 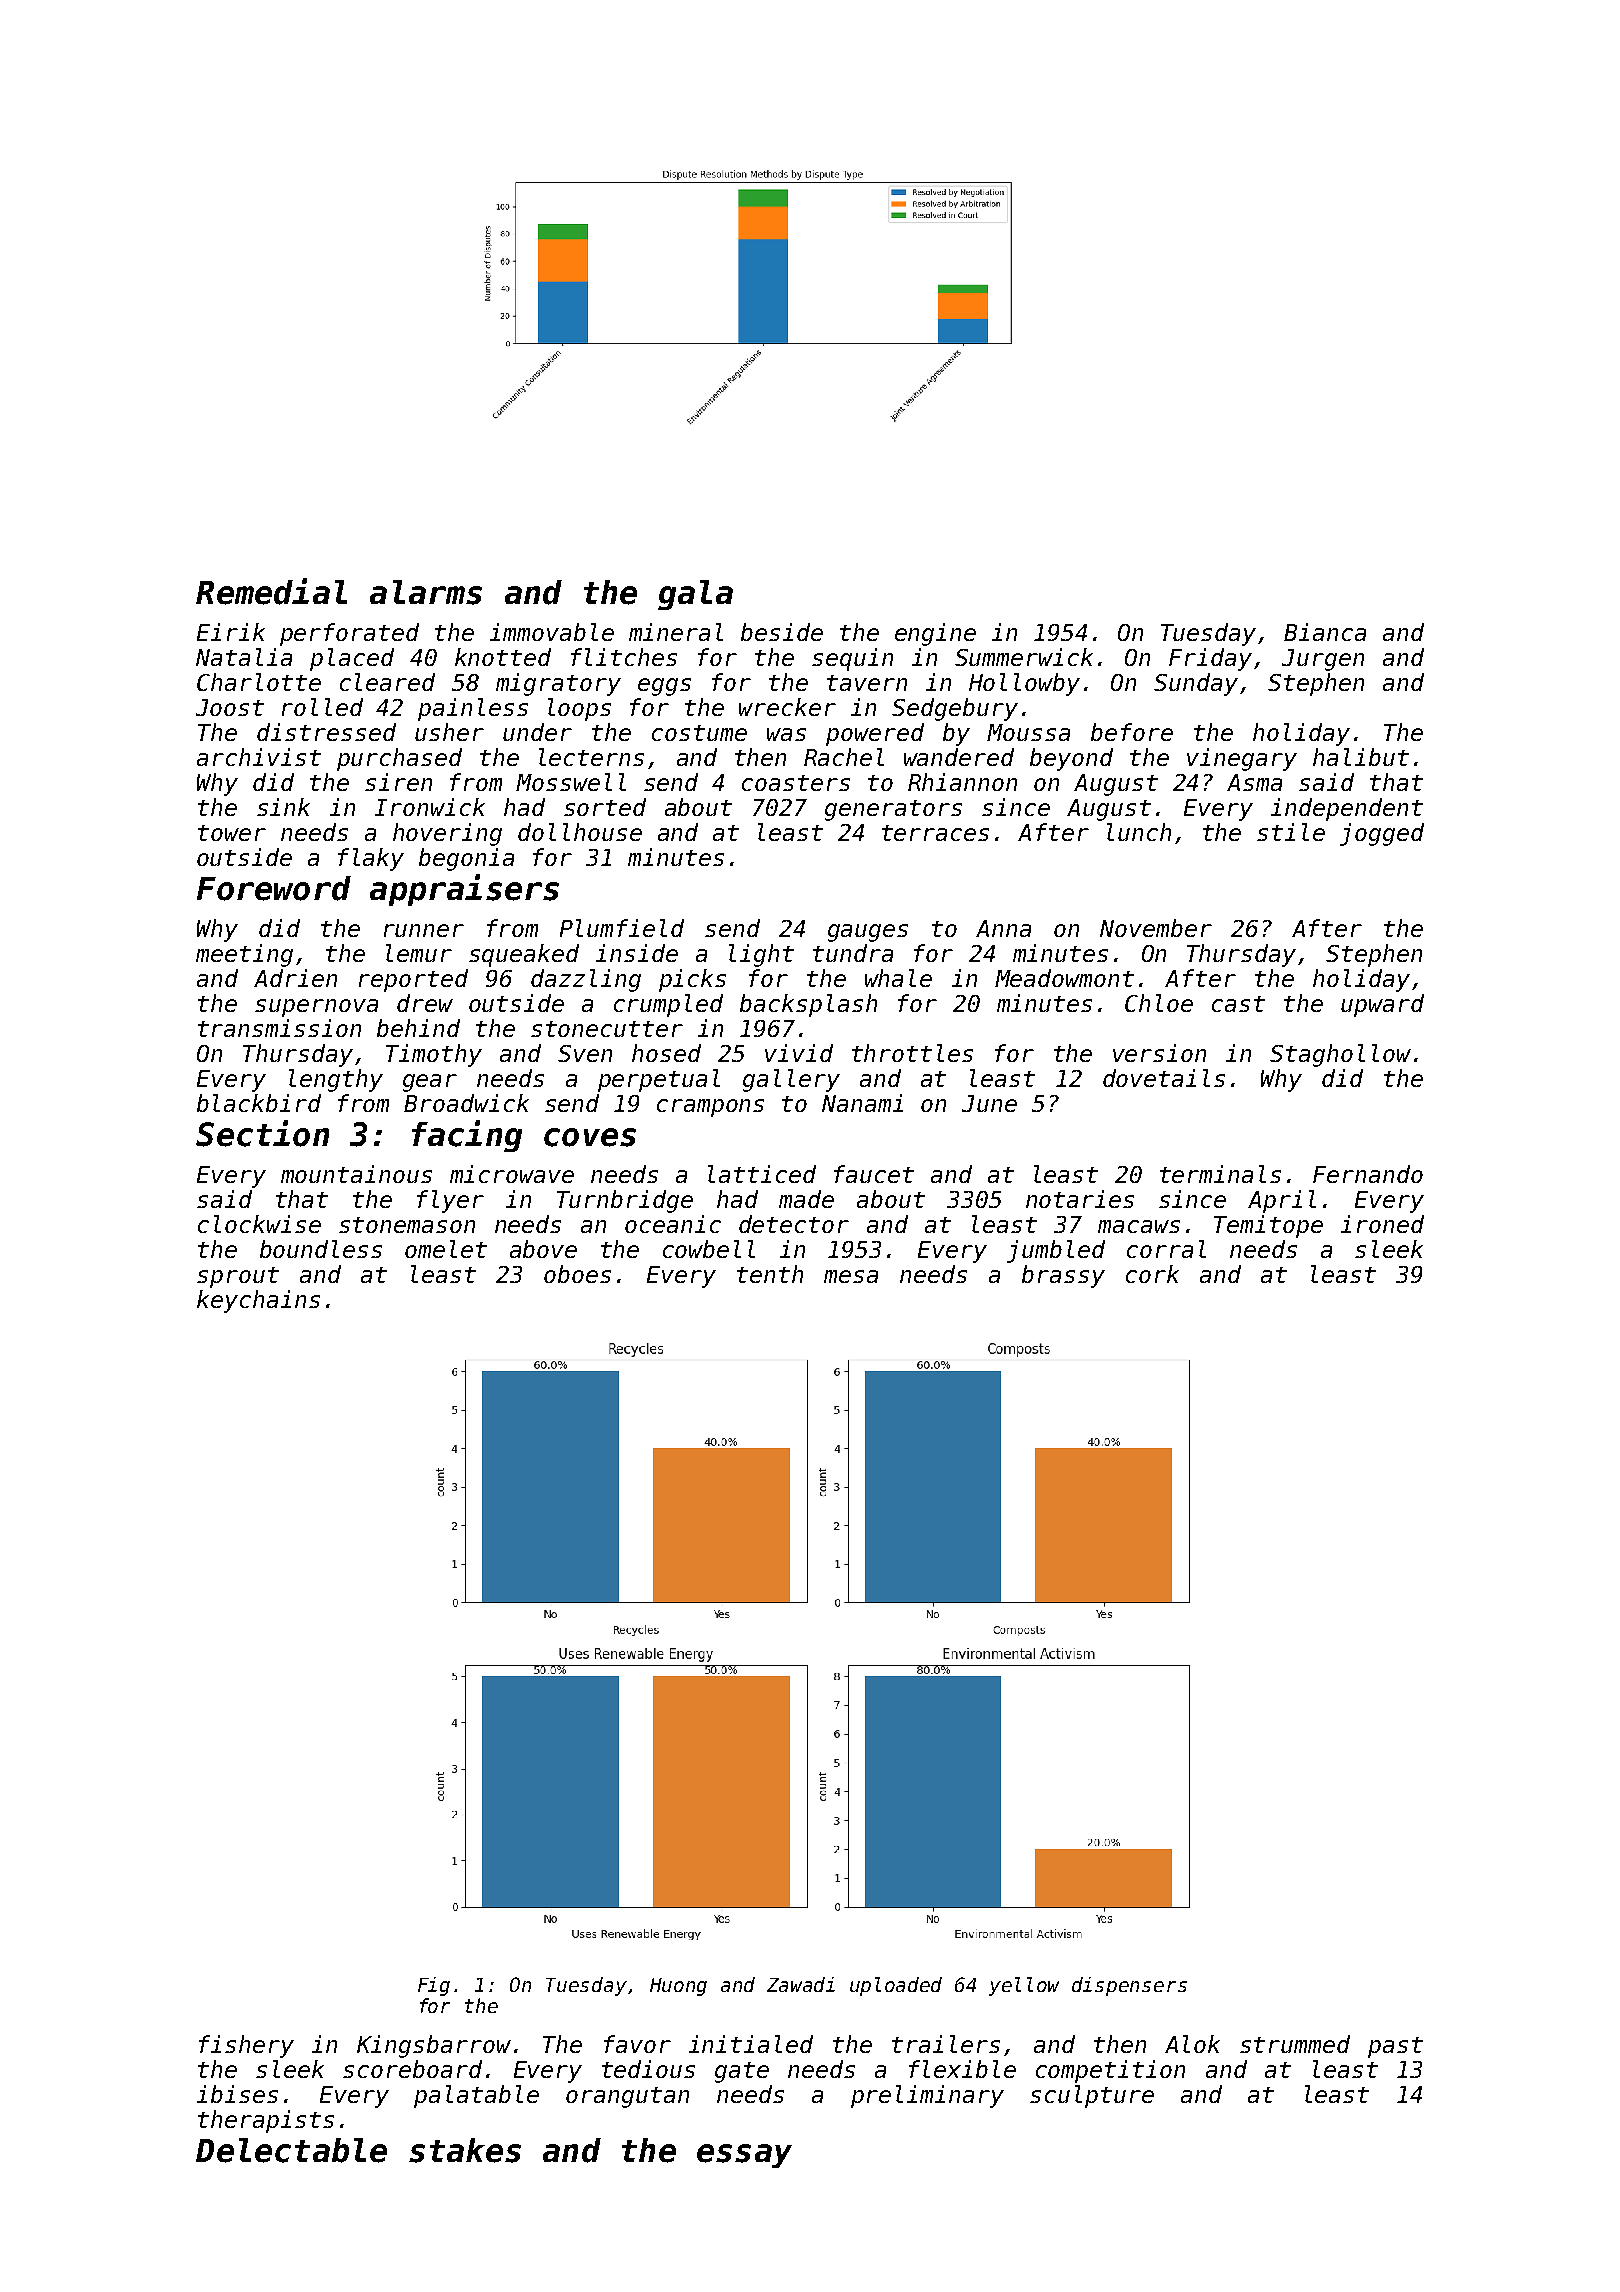 What do you see at coordinates (1152, 1274) in the image?
I see `cork` at bounding box center [1152, 1274].
